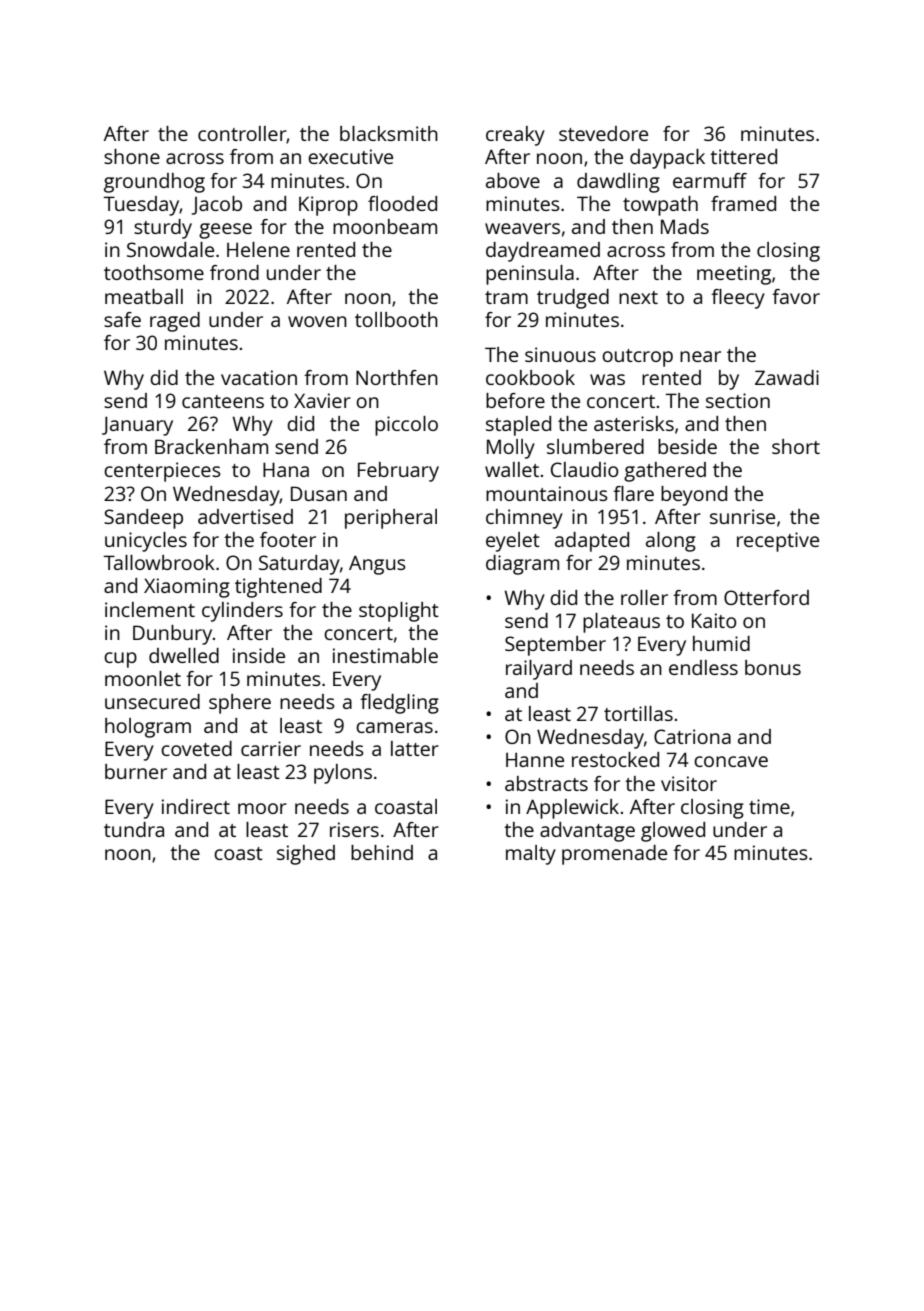 This screenshot has height=1311, width=924. Describe the element at coordinates (515, 136) in the screenshot. I see `creaky` at that location.
